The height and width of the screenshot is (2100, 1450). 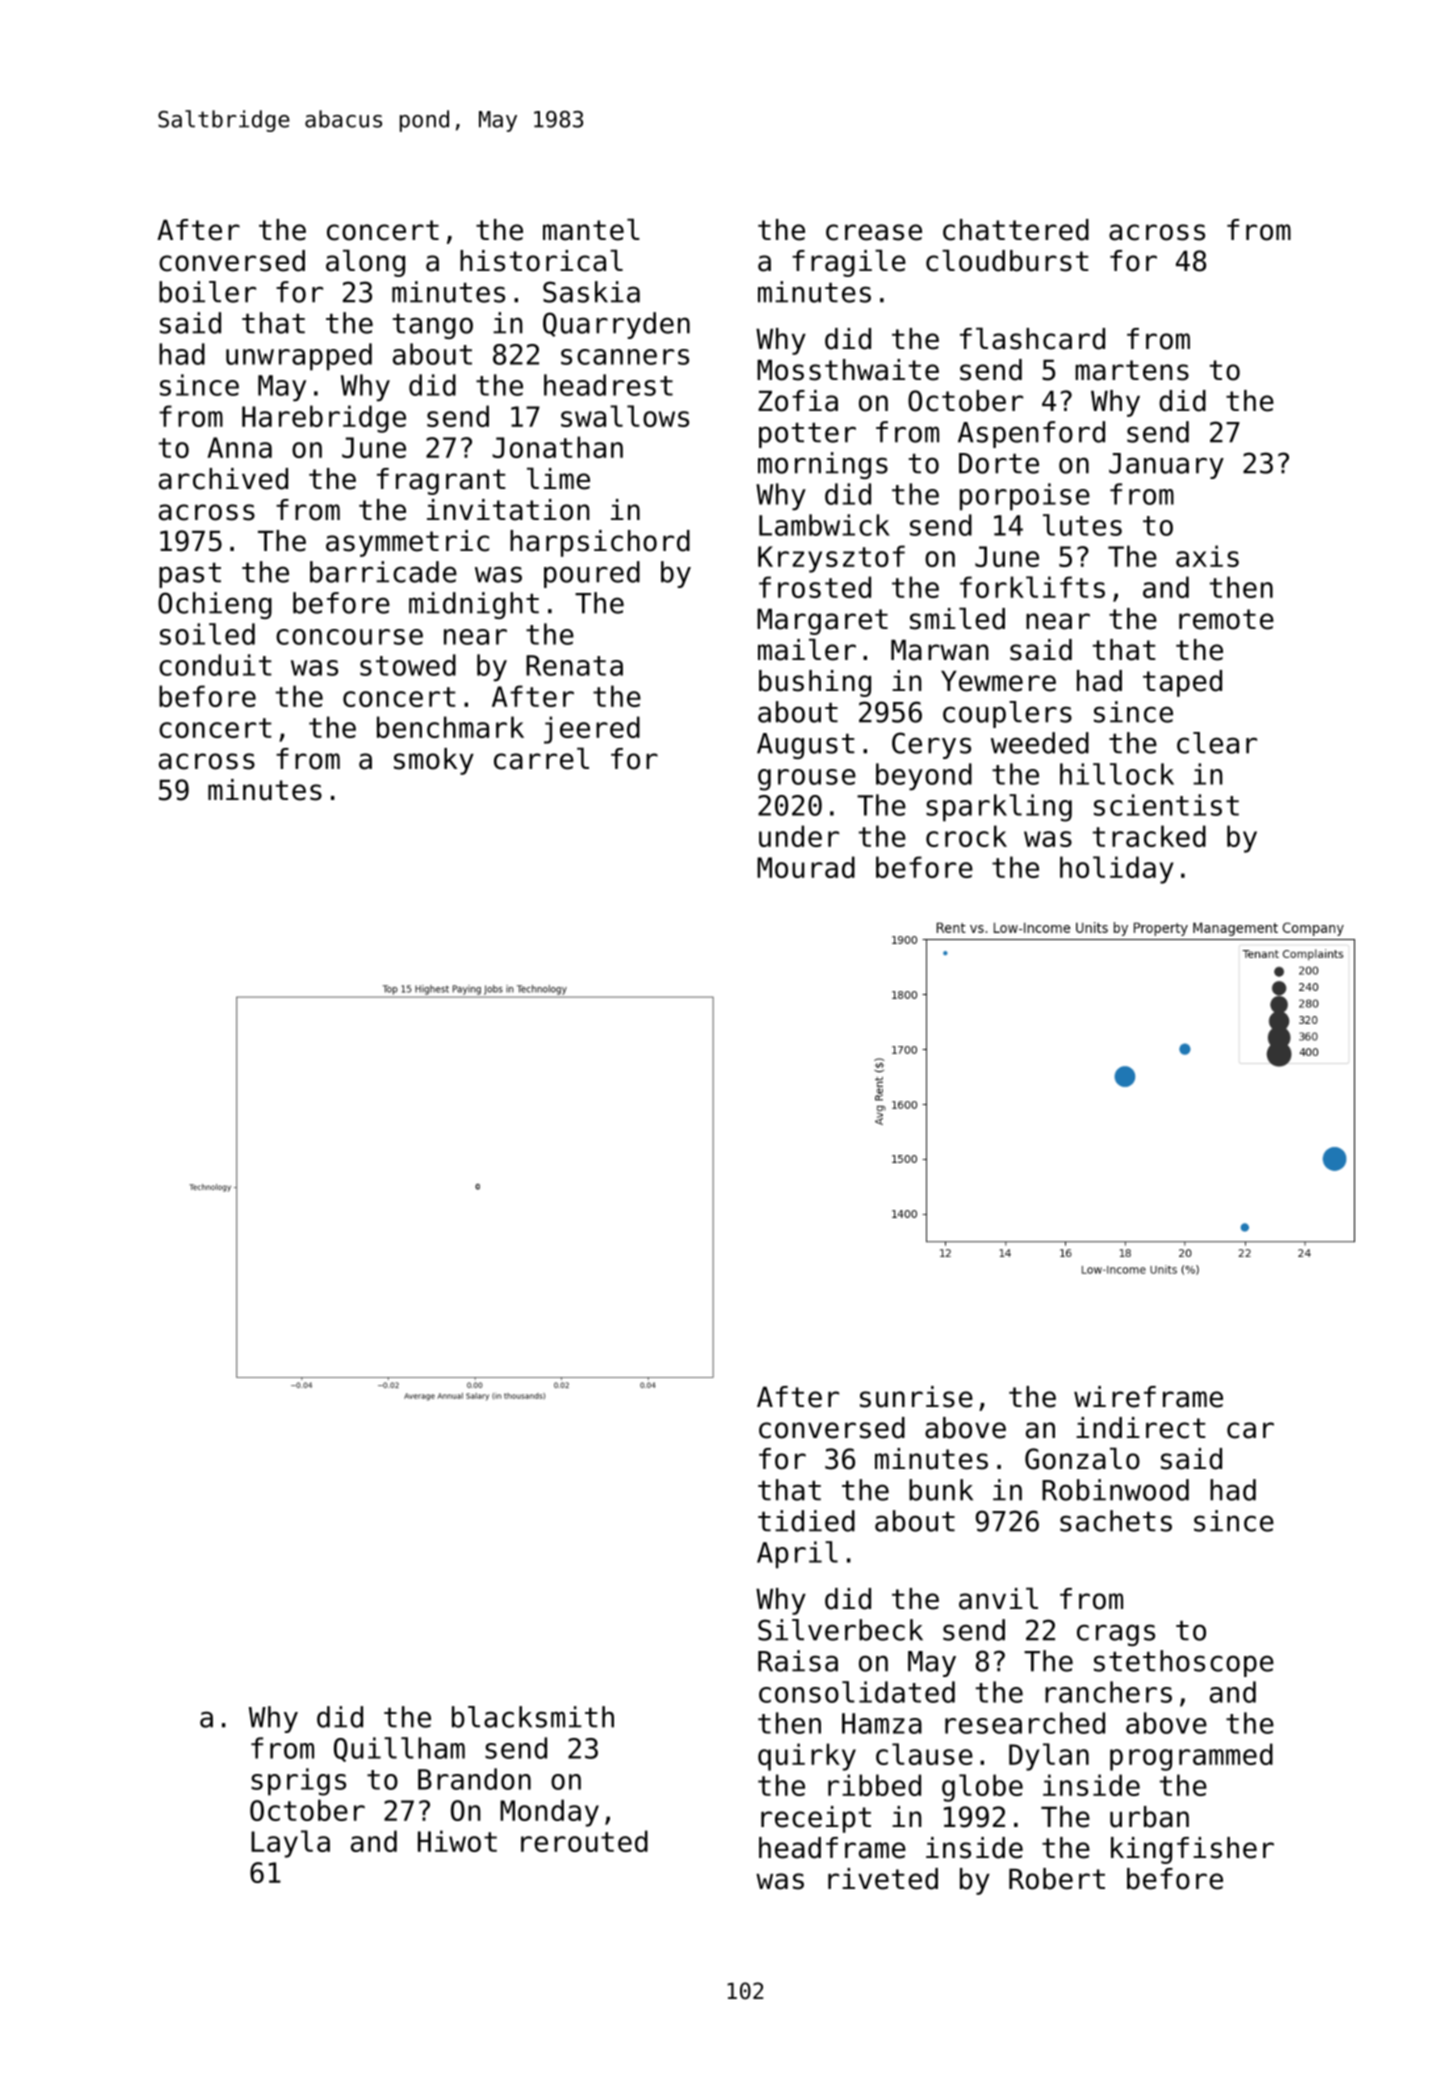 I want to click on chattered, so click(x=1016, y=230).
